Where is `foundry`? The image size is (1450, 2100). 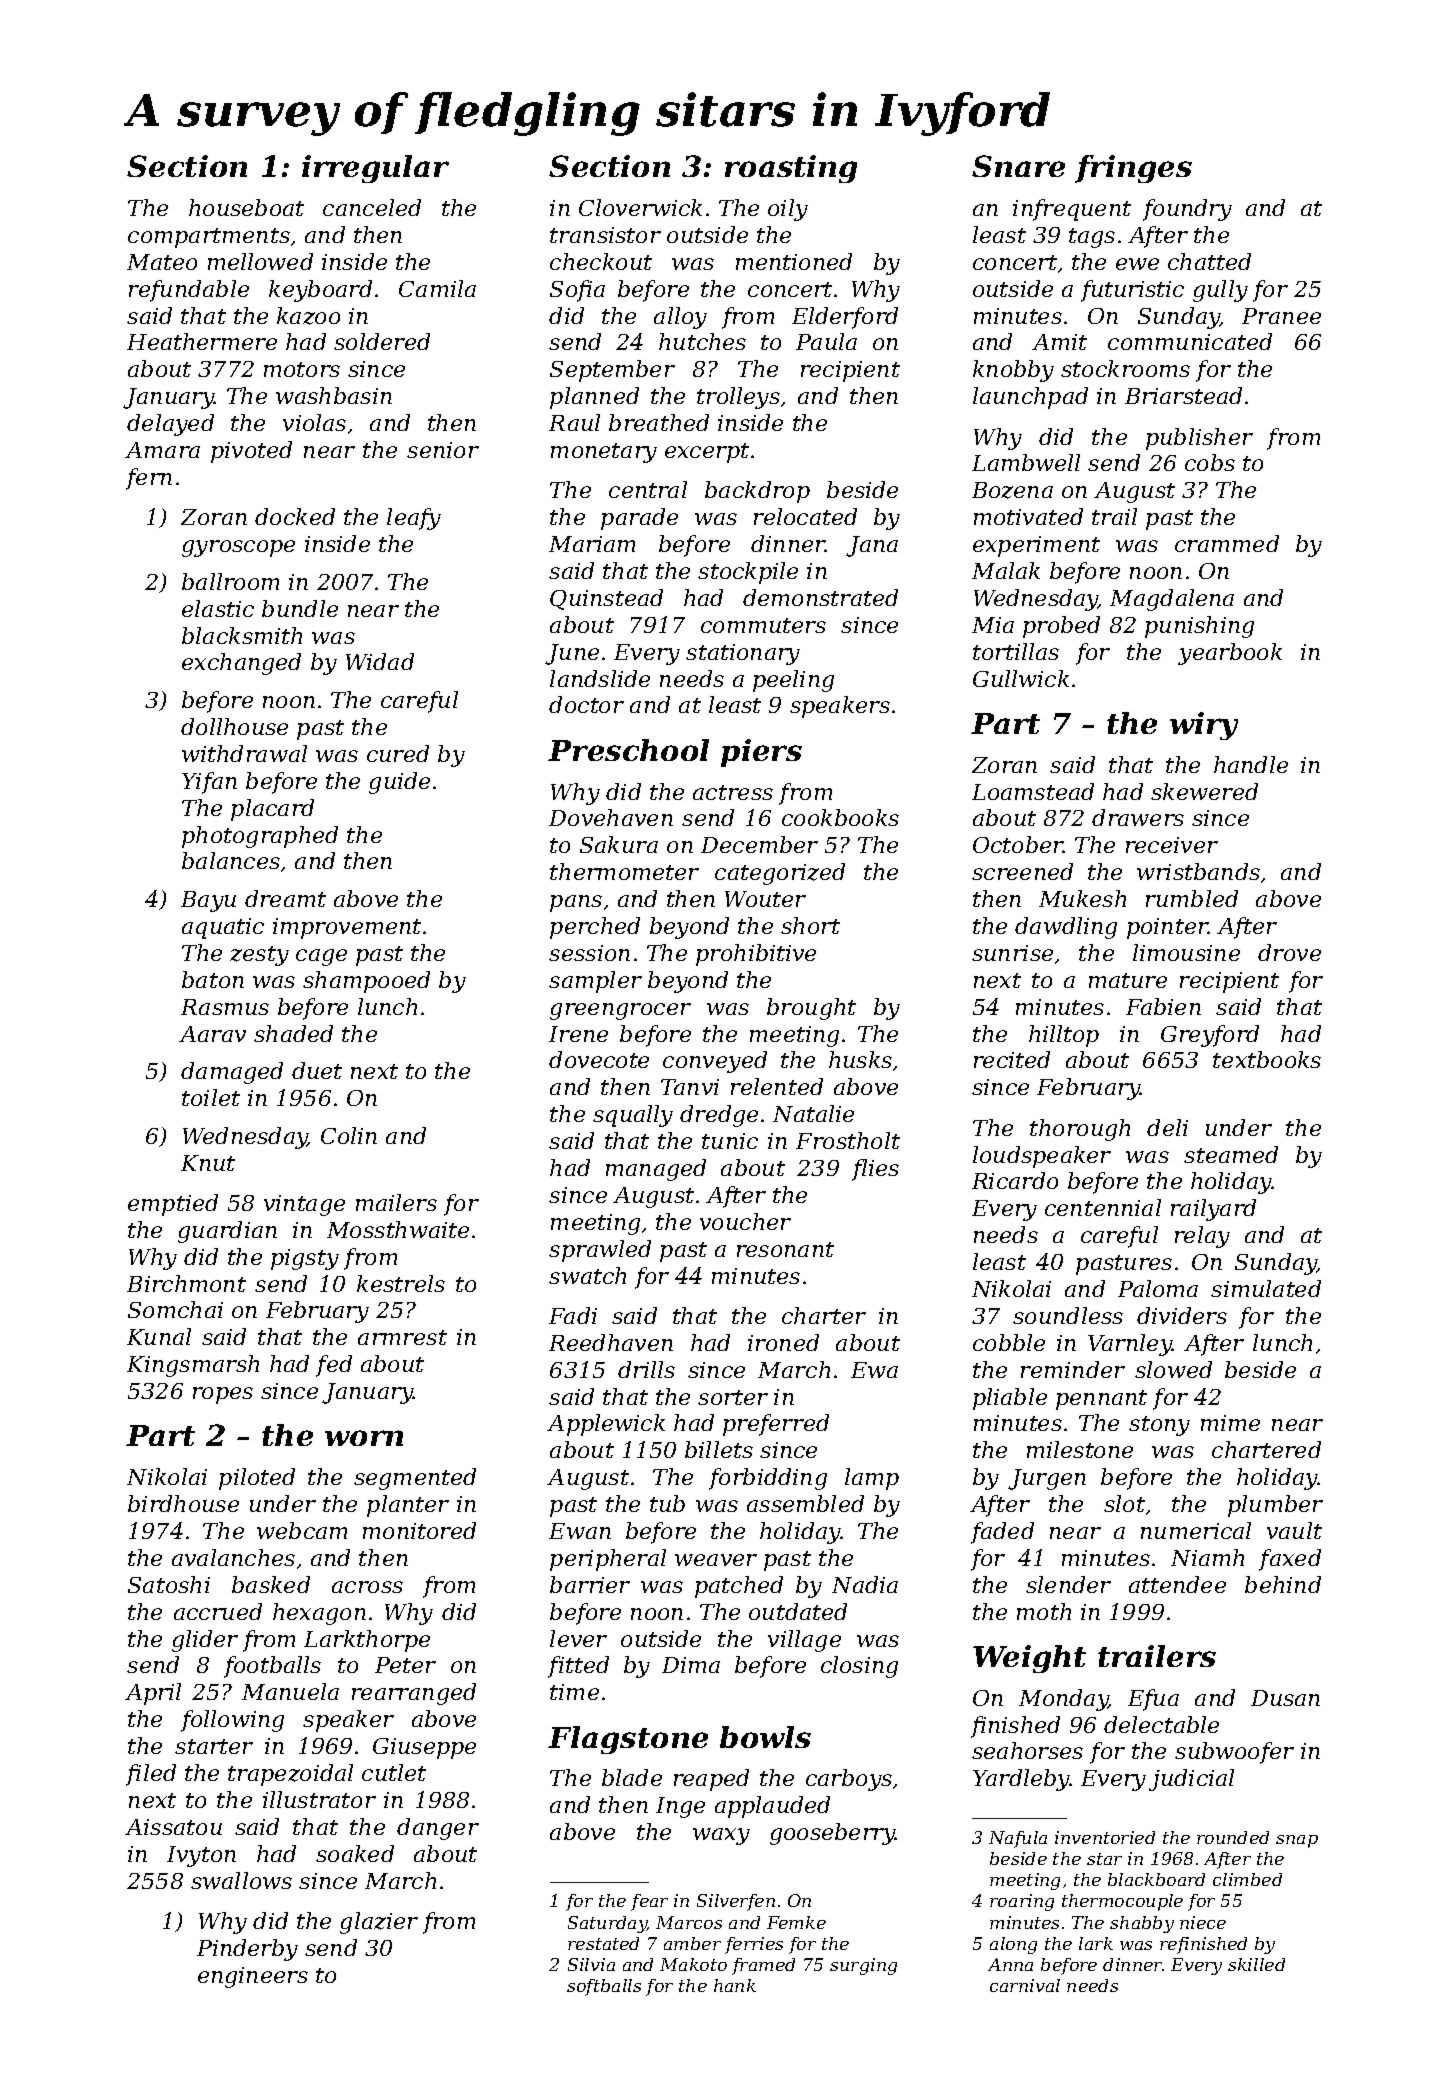
foundry is located at coordinates (1187, 210).
